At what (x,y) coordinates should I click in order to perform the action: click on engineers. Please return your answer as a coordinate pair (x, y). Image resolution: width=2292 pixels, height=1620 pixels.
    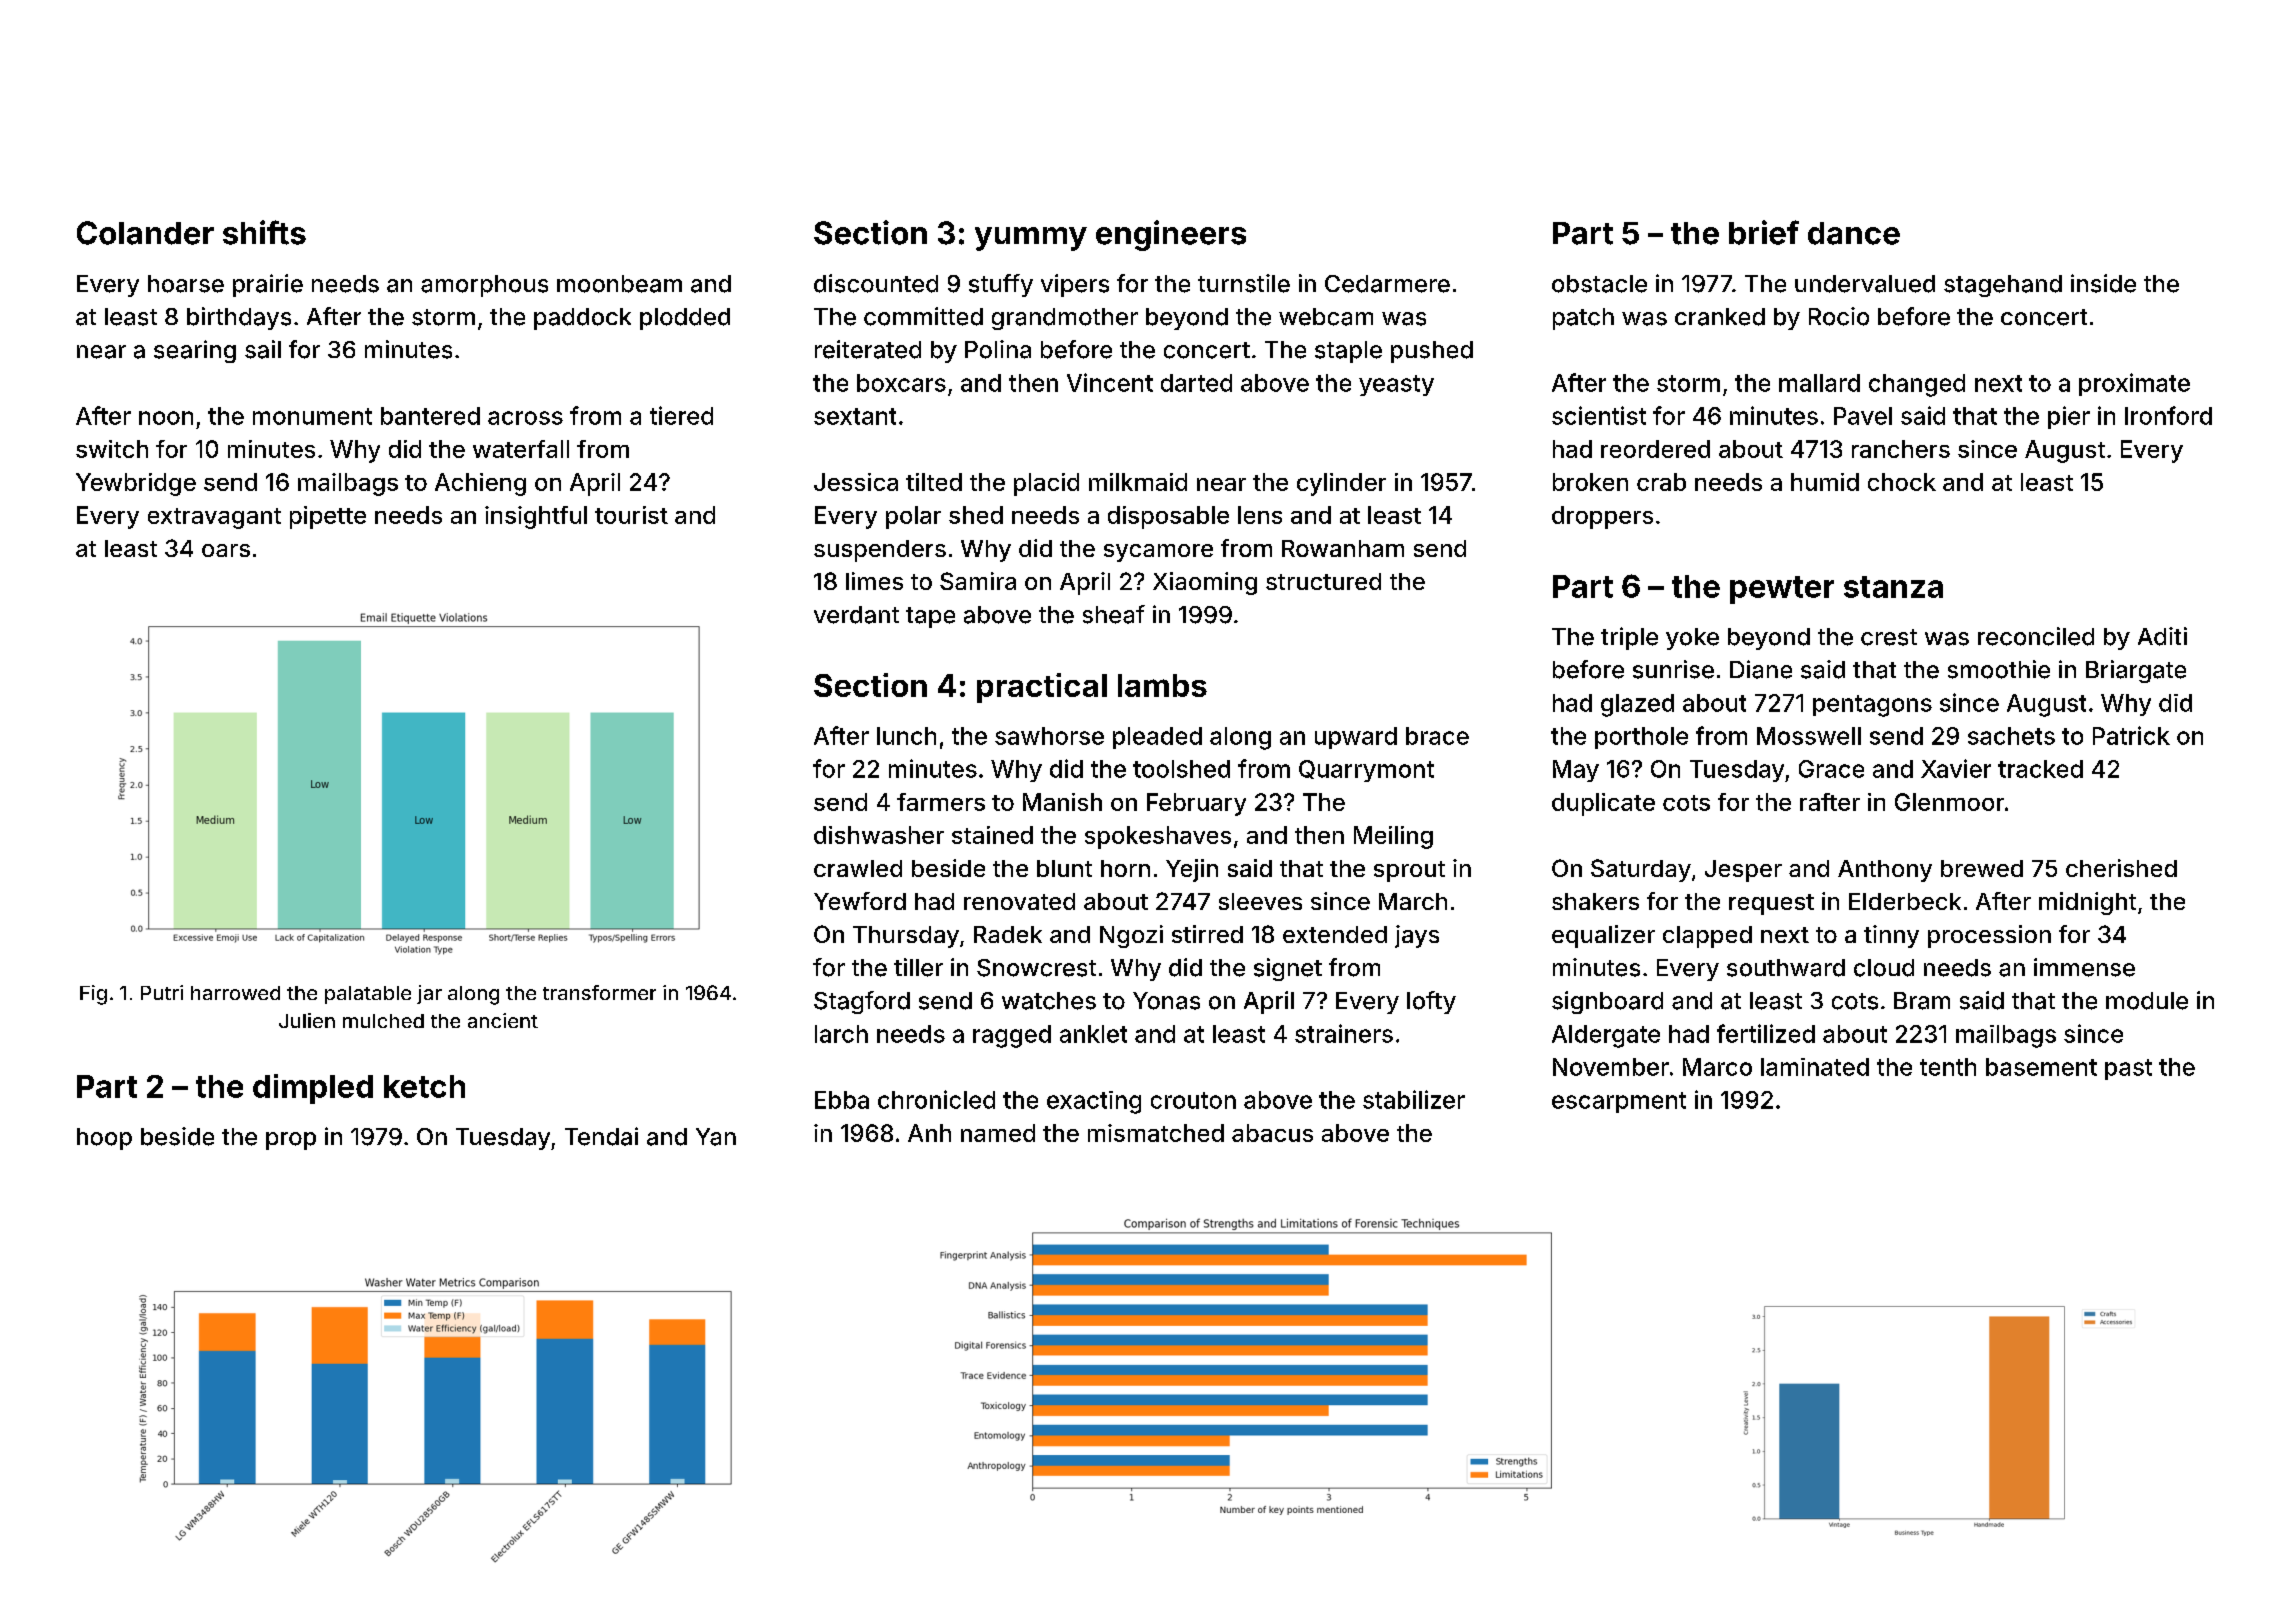
    Looking at the image, I should click on (1171, 235).
